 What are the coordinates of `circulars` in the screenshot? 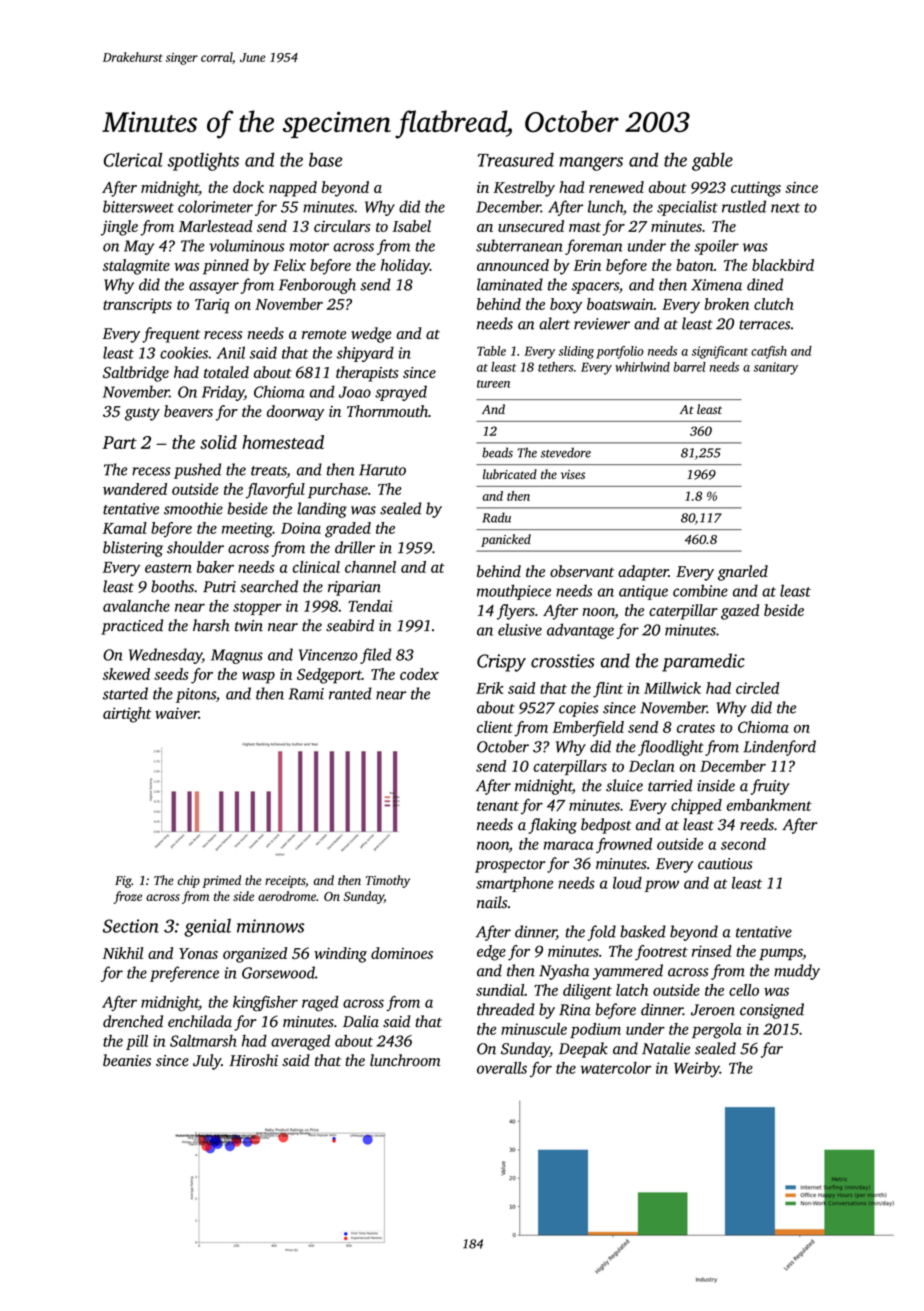 It's located at (342, 226).
